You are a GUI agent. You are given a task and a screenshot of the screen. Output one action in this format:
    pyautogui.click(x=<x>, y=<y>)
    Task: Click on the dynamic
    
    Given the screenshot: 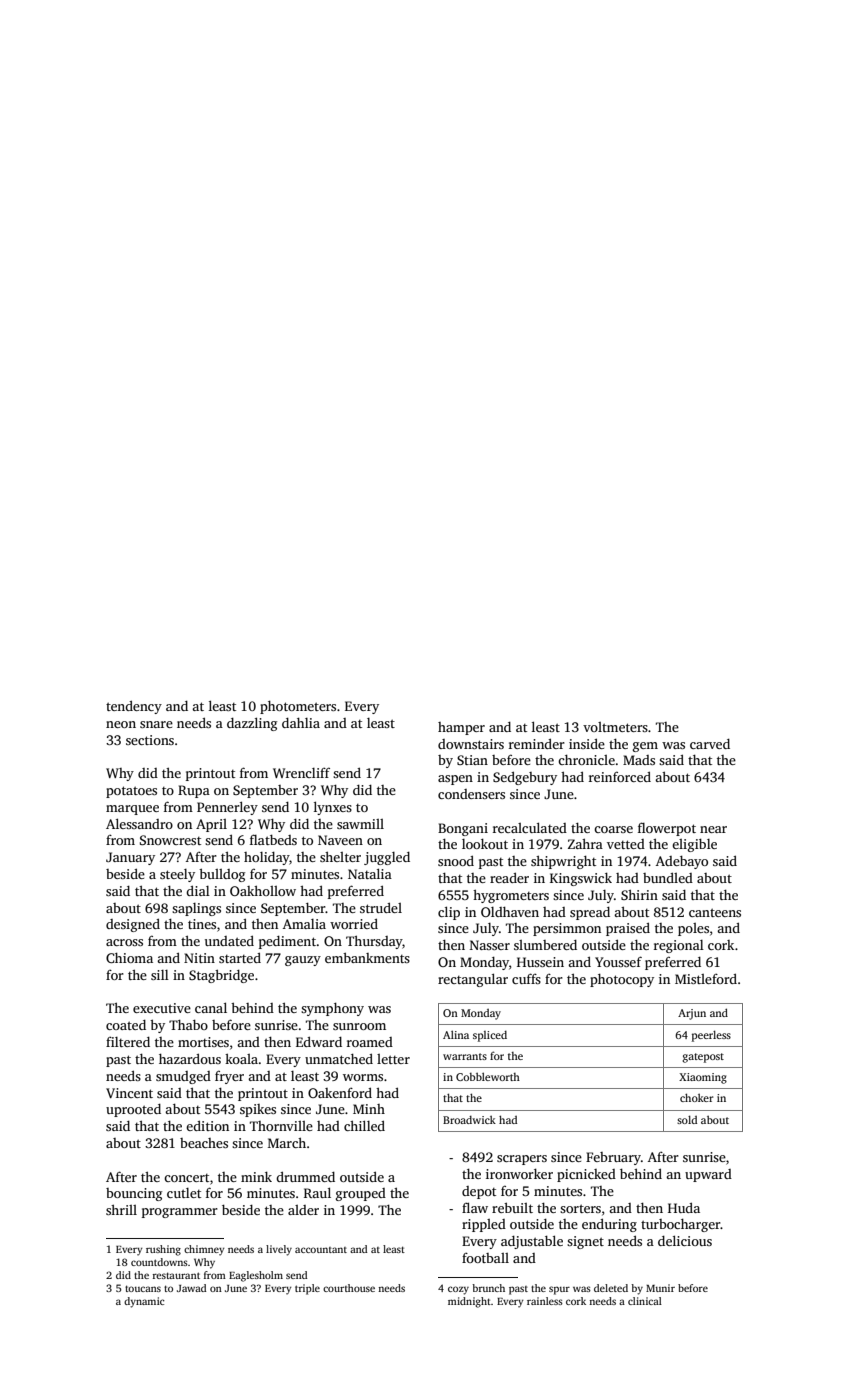 What is the action you would take?
    pyautogui.click(x=144, y=1302)
